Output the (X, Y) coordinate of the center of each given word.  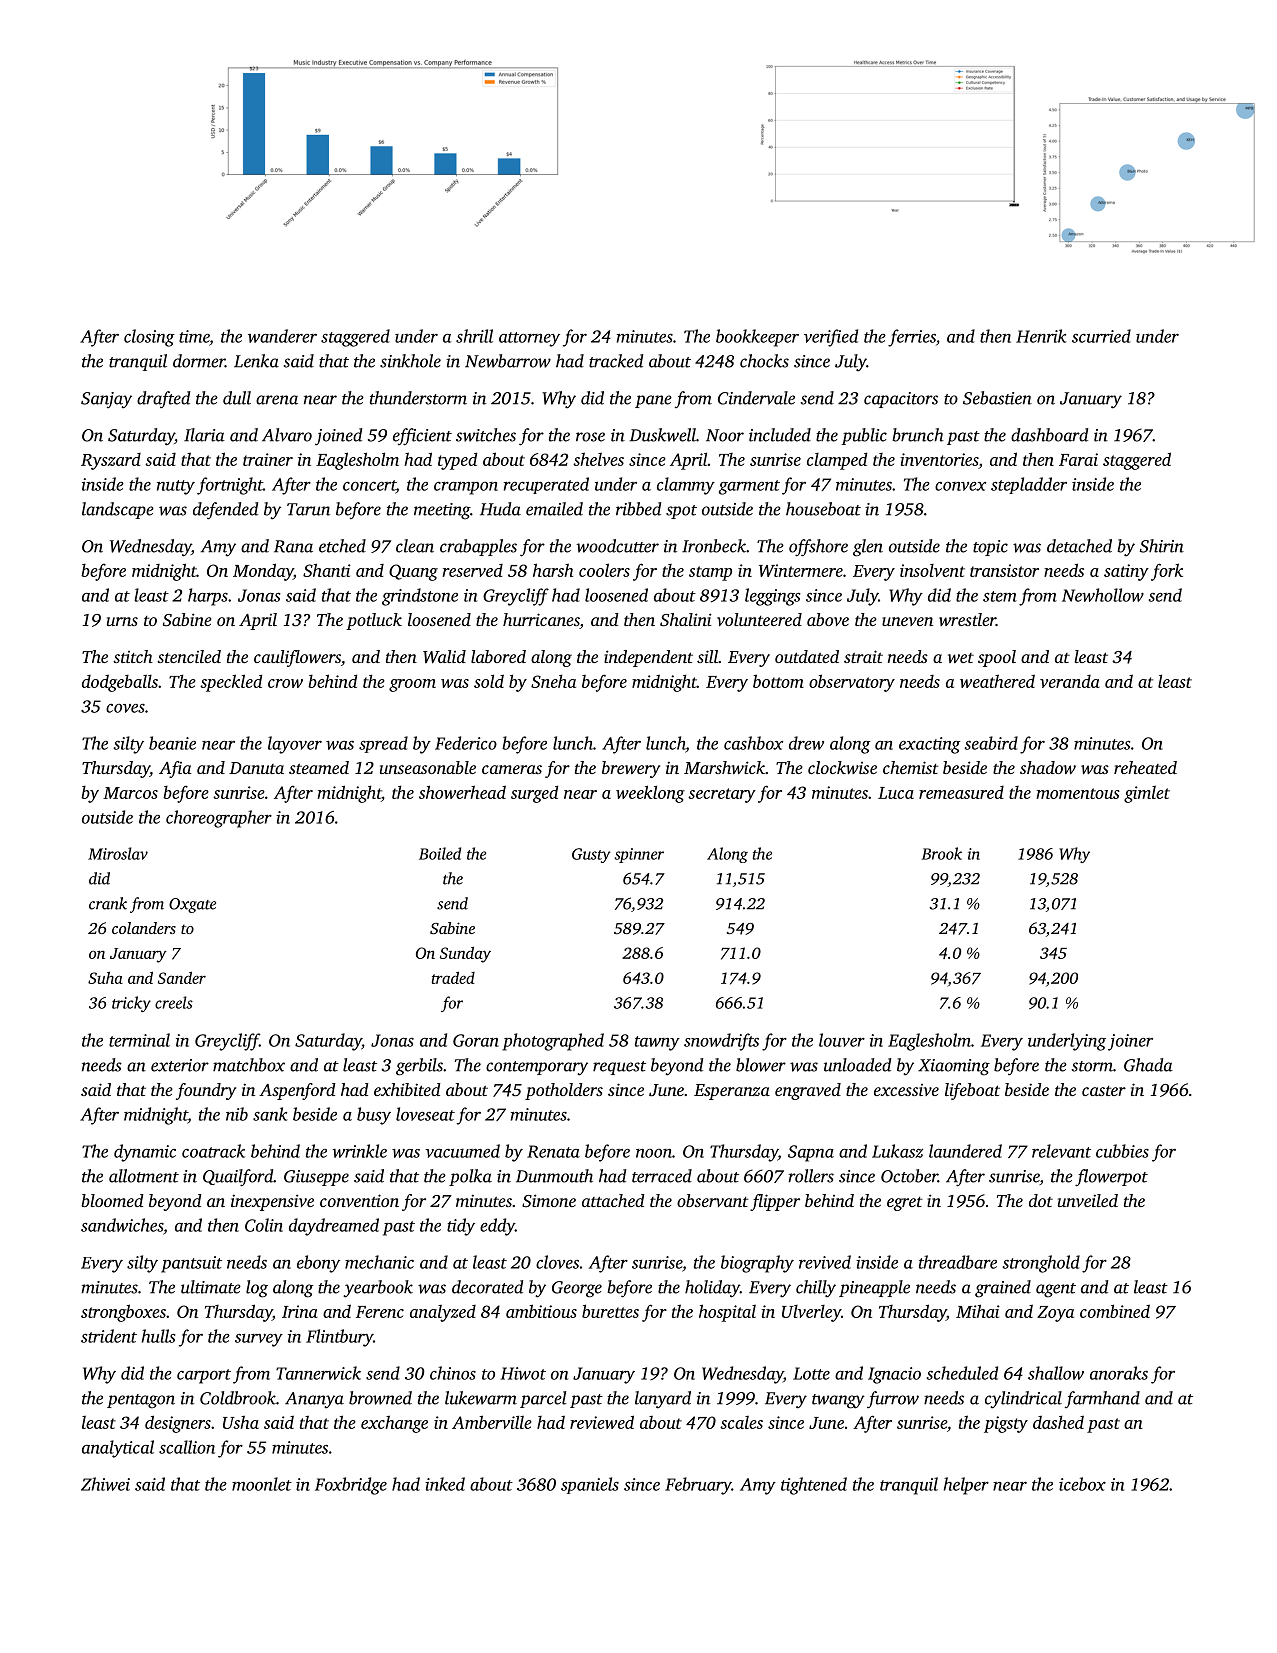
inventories (939, 459)
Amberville (492, 1422)
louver (842, 1040)
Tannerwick (318, 1373)
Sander (182, 977)
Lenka (256, 361)
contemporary (537, 1068)
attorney (529, 339)
